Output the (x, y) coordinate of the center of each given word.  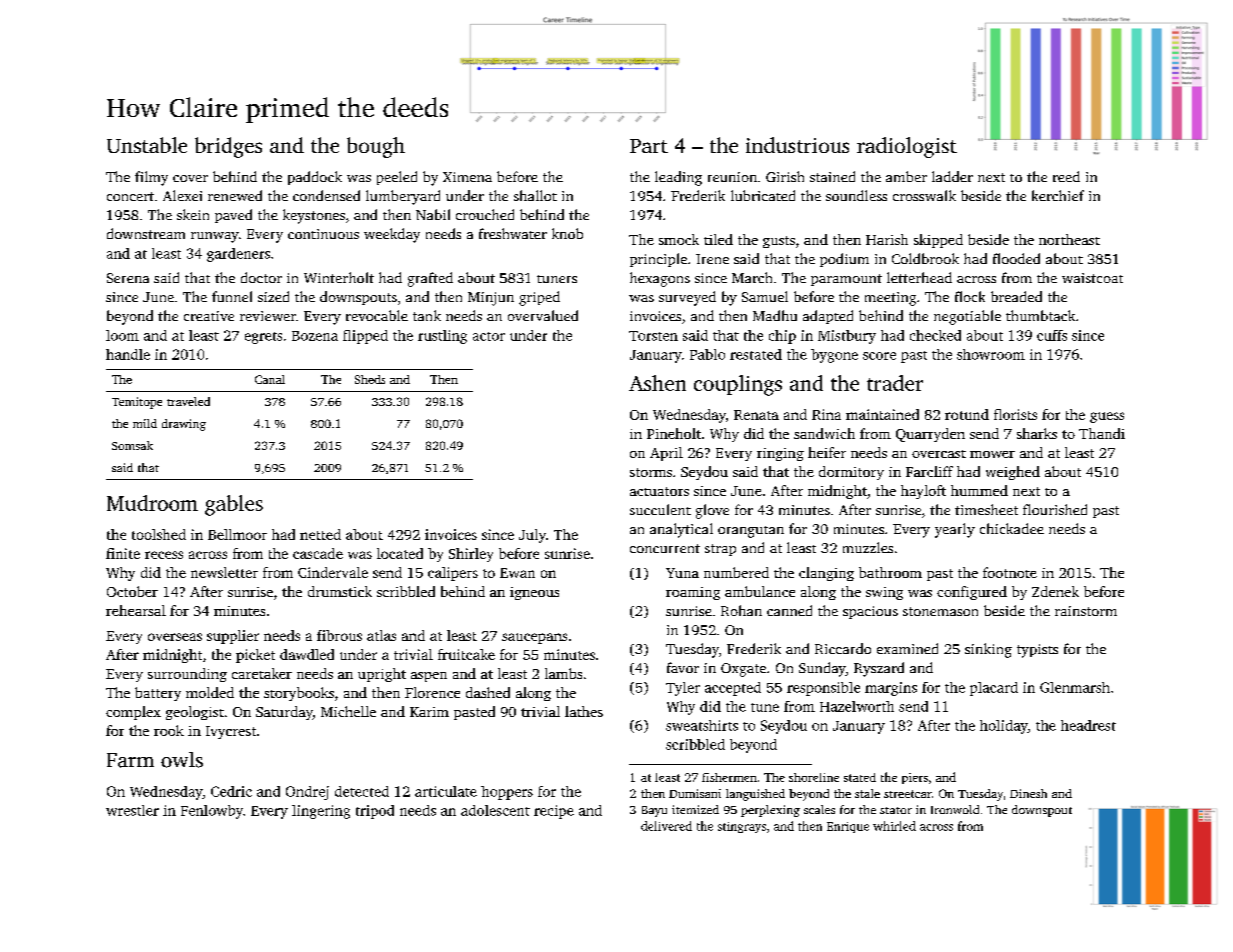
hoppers (507, 793)
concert (130, 196)
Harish (887, 239)
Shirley (471, 555)
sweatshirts (702, 725)
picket (255, 656)
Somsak (132, 445)
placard (994, 689)
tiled (718, 239)
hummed (979, 490)
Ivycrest (231, 732)
